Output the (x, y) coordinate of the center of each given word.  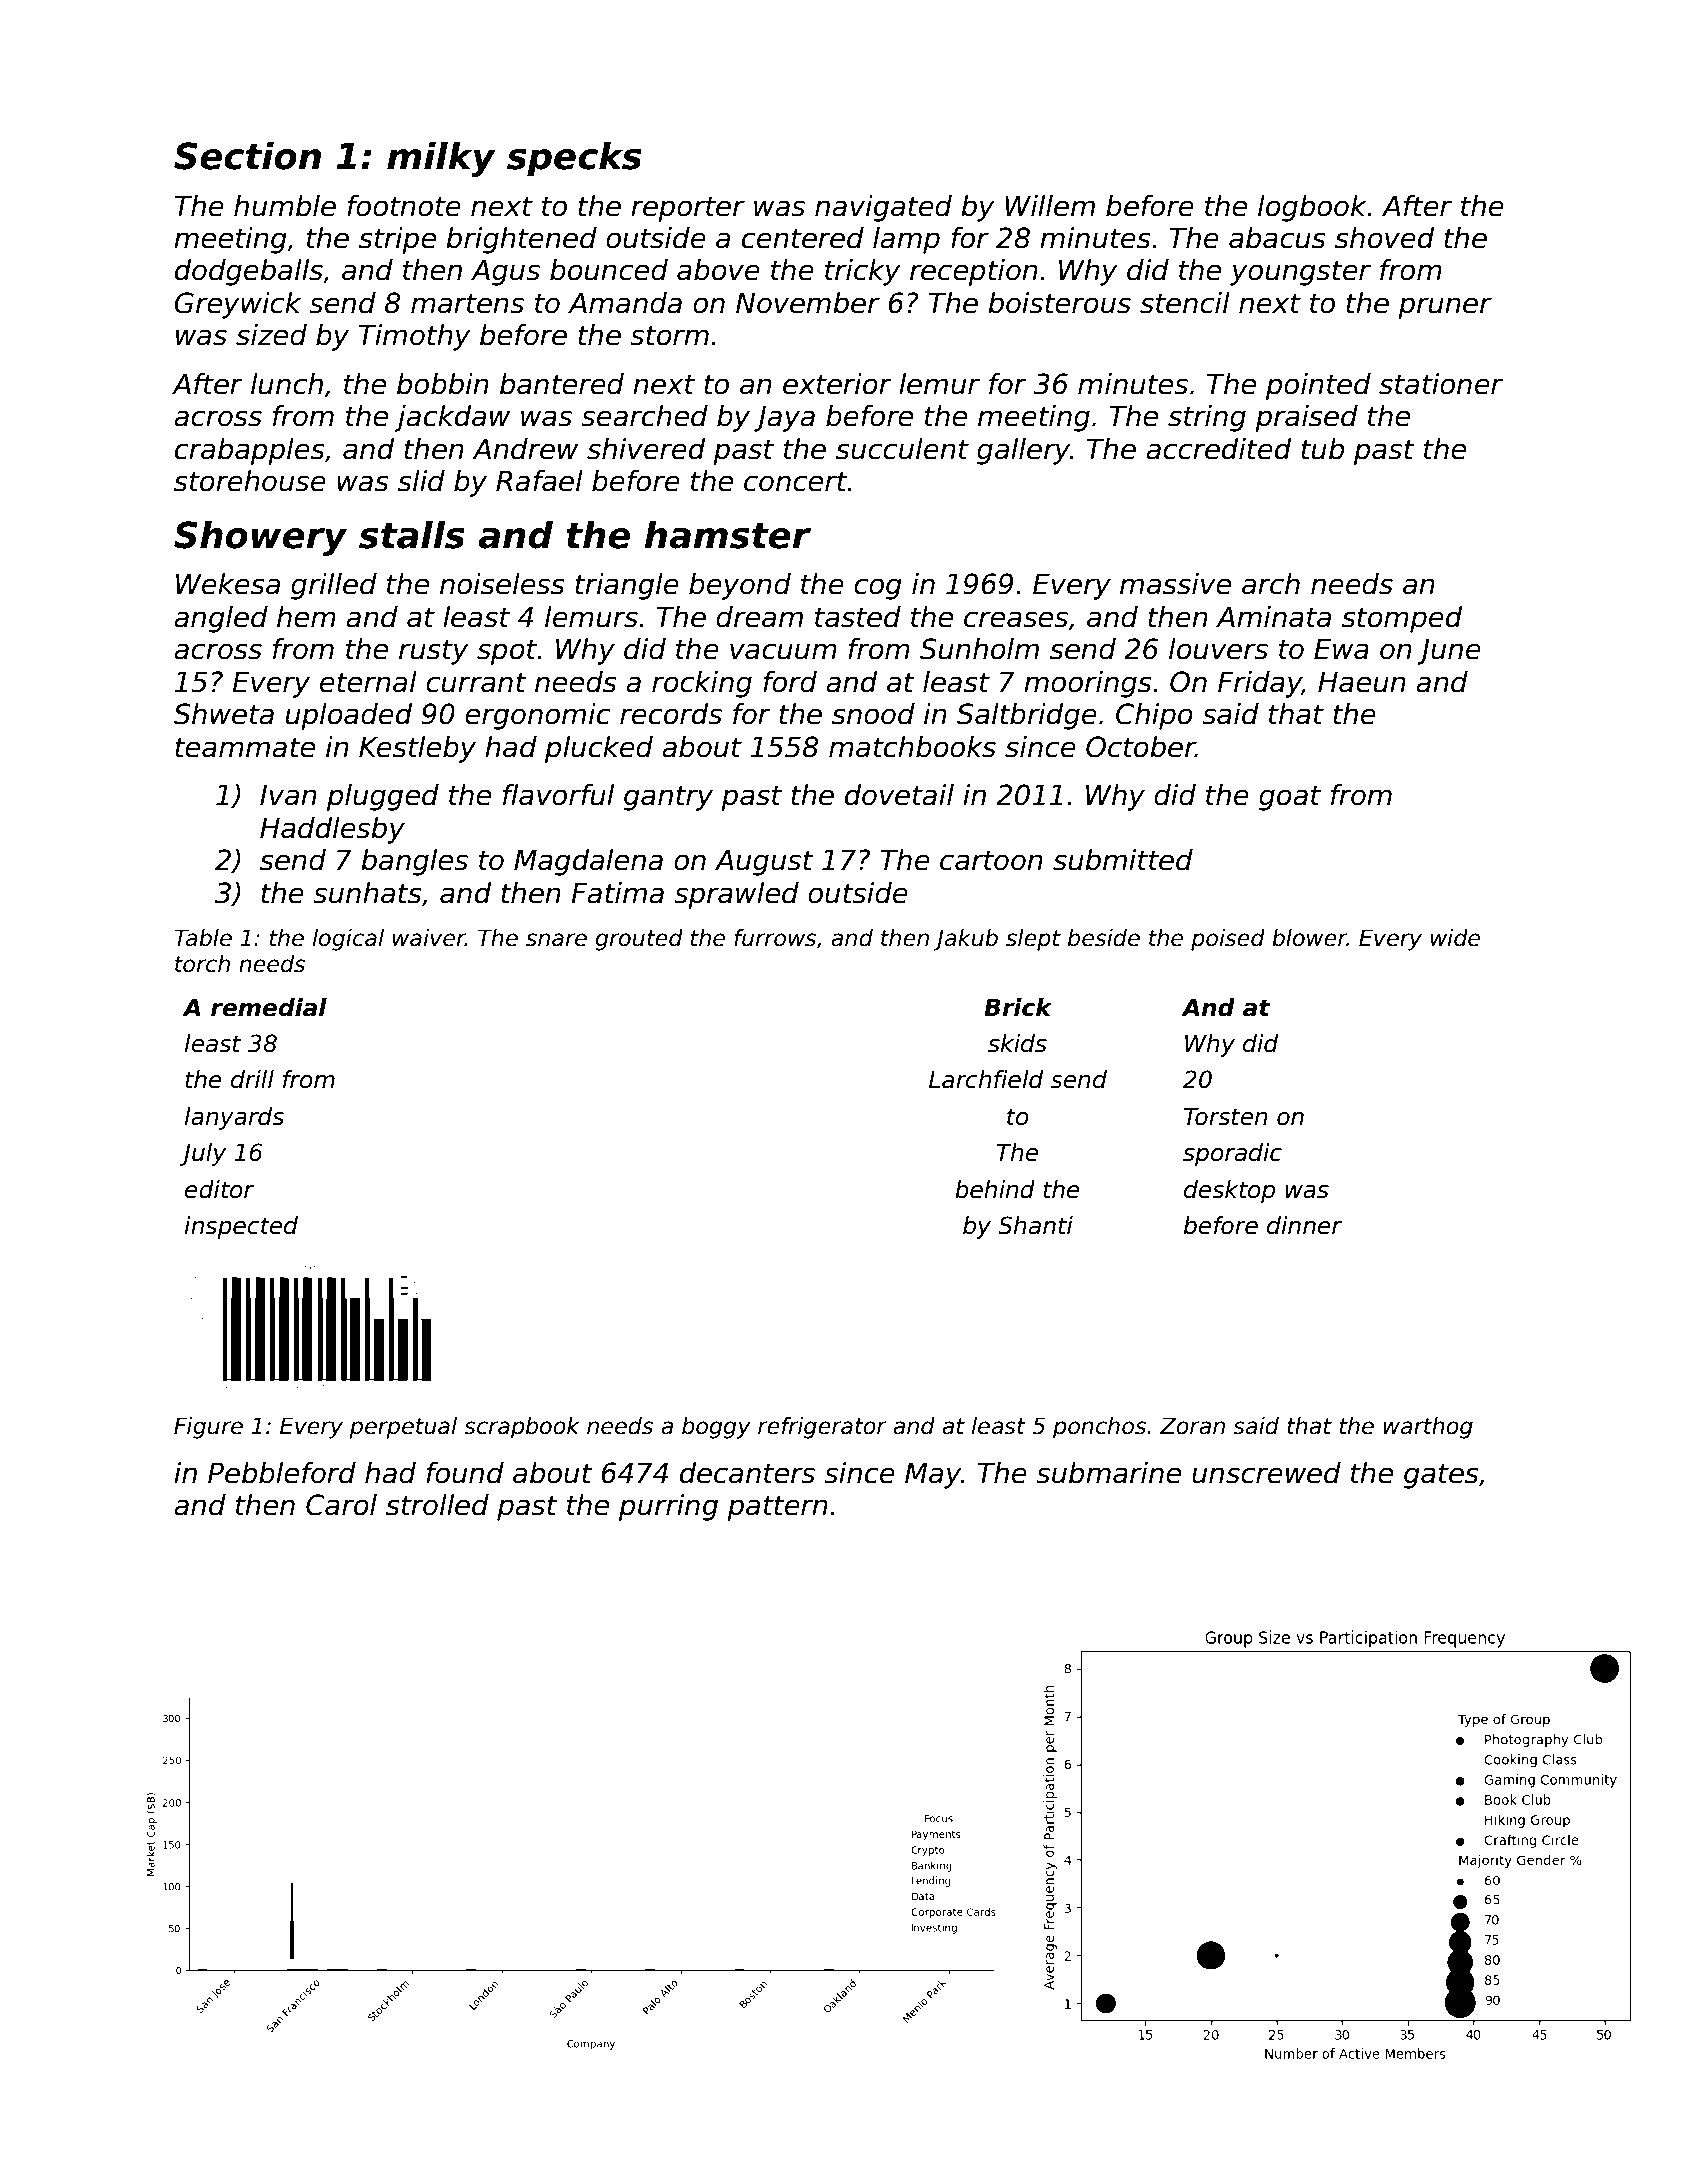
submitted (1123, 860)
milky (441, 159)
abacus (1277, 238)
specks (574, 159)
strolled (437, 1505)
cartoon (991, 860)
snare (556, 940)
